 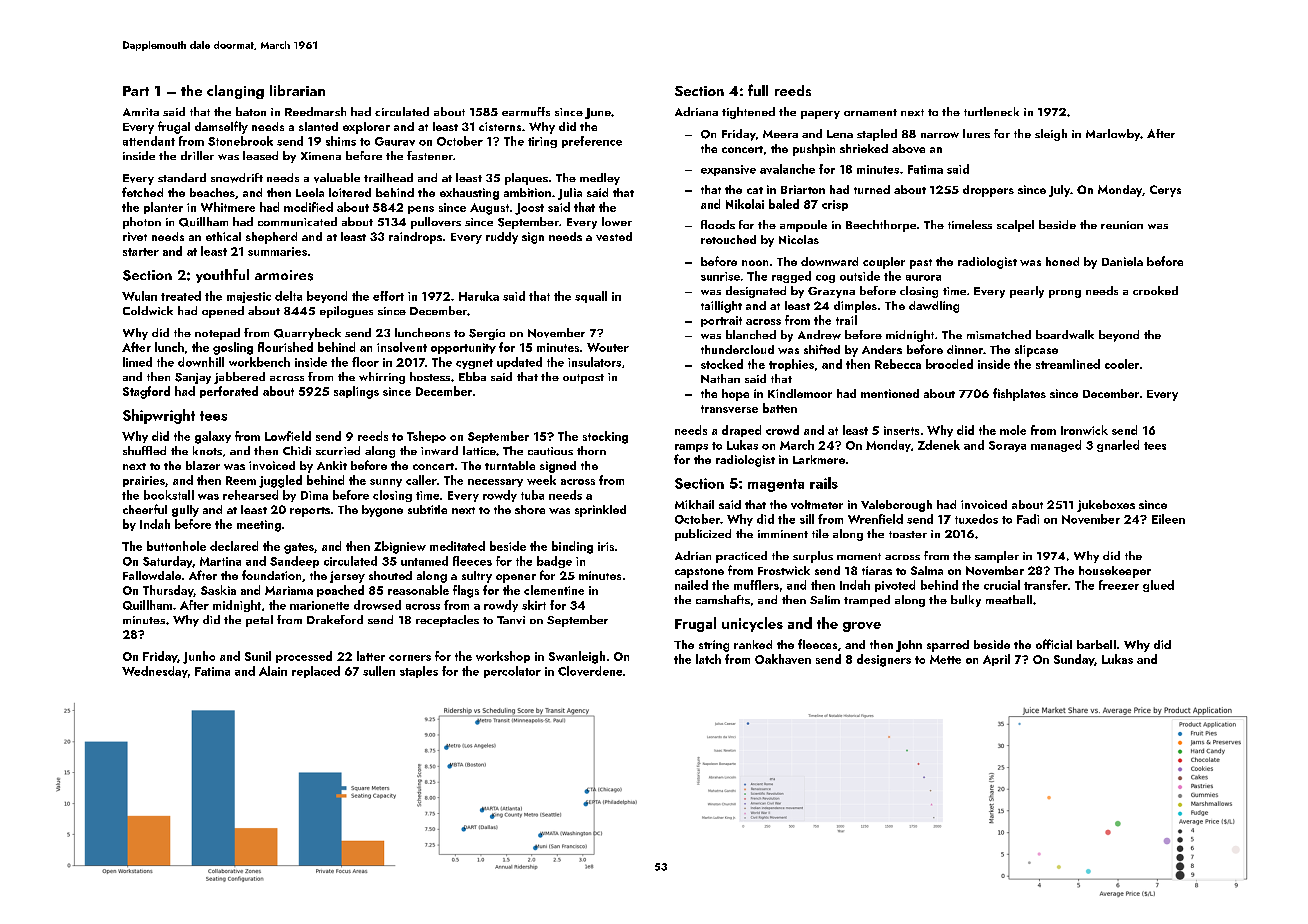 What do you see at coordinates (1106, 506) in the screenshot?
I see `jukeboxes` at bounding box center [1106, 506].
